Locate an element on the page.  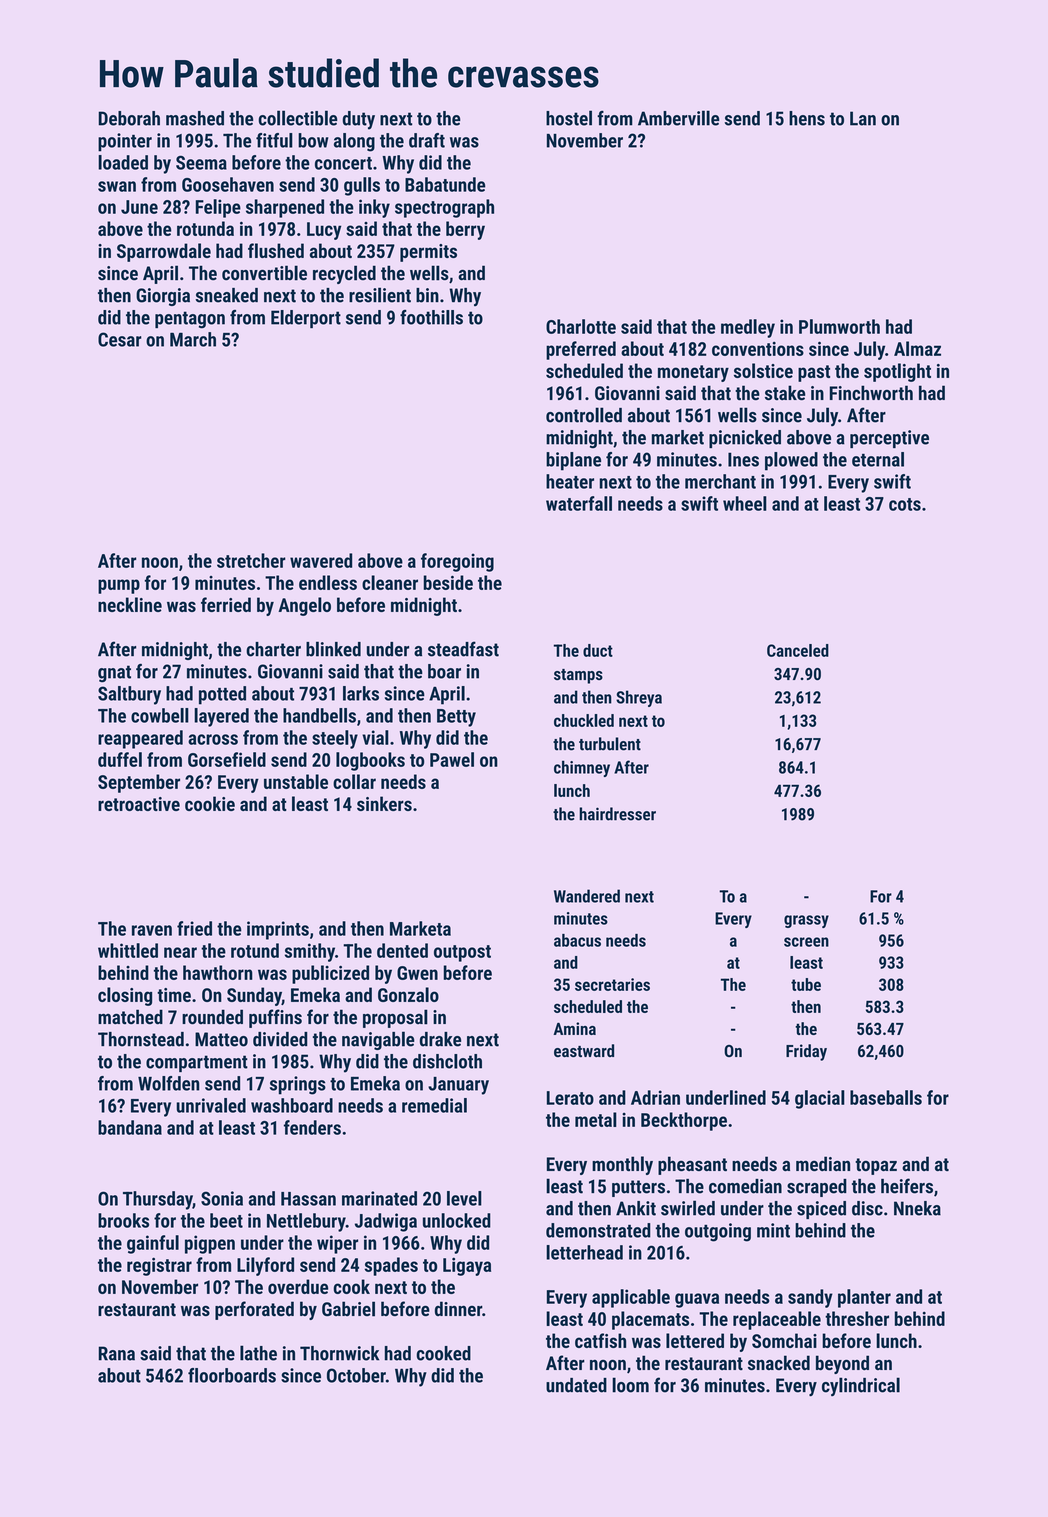
secretaries is located at coordinates (612, 984).
